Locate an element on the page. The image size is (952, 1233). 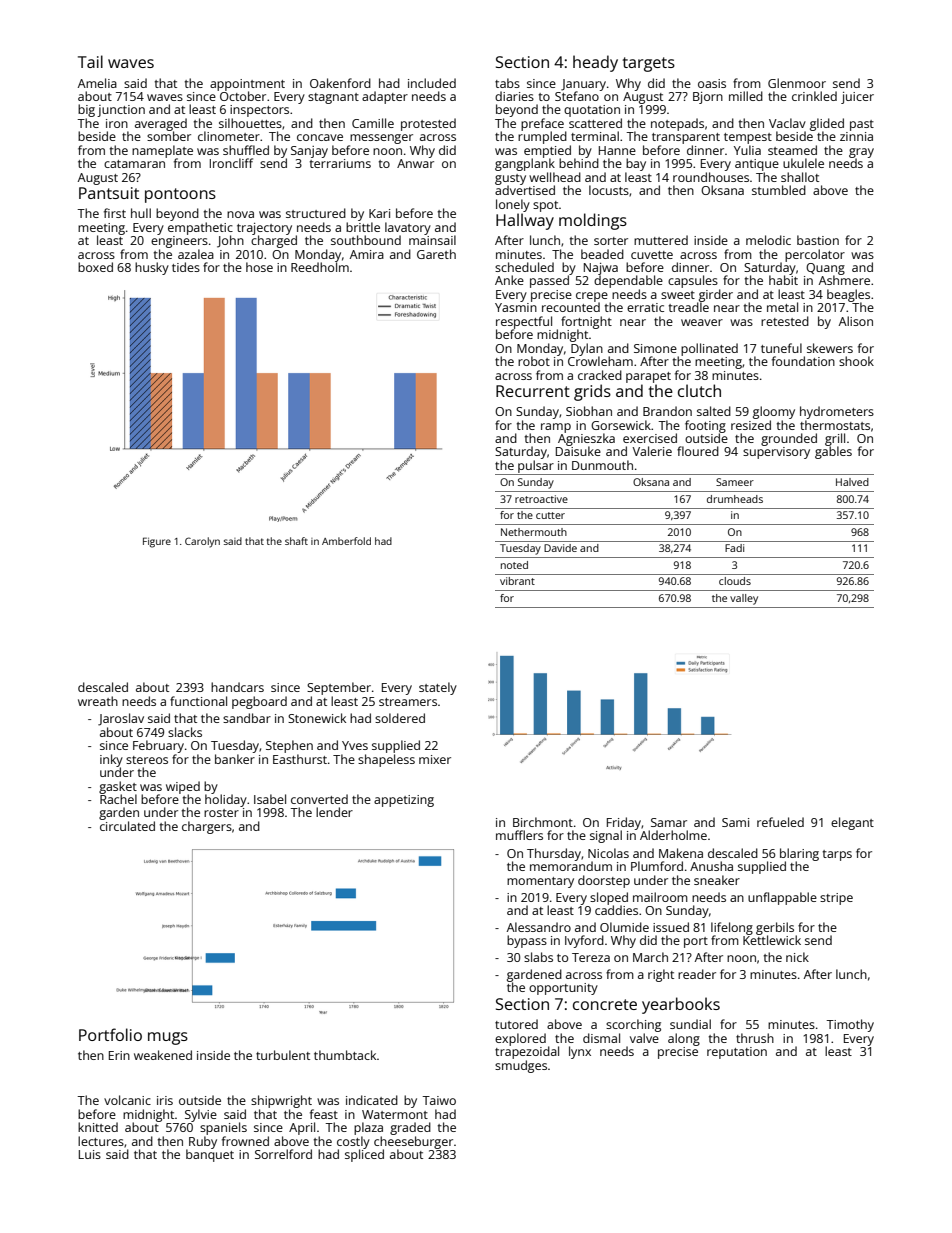
Alderholme is located at coordinates (673, 835).
